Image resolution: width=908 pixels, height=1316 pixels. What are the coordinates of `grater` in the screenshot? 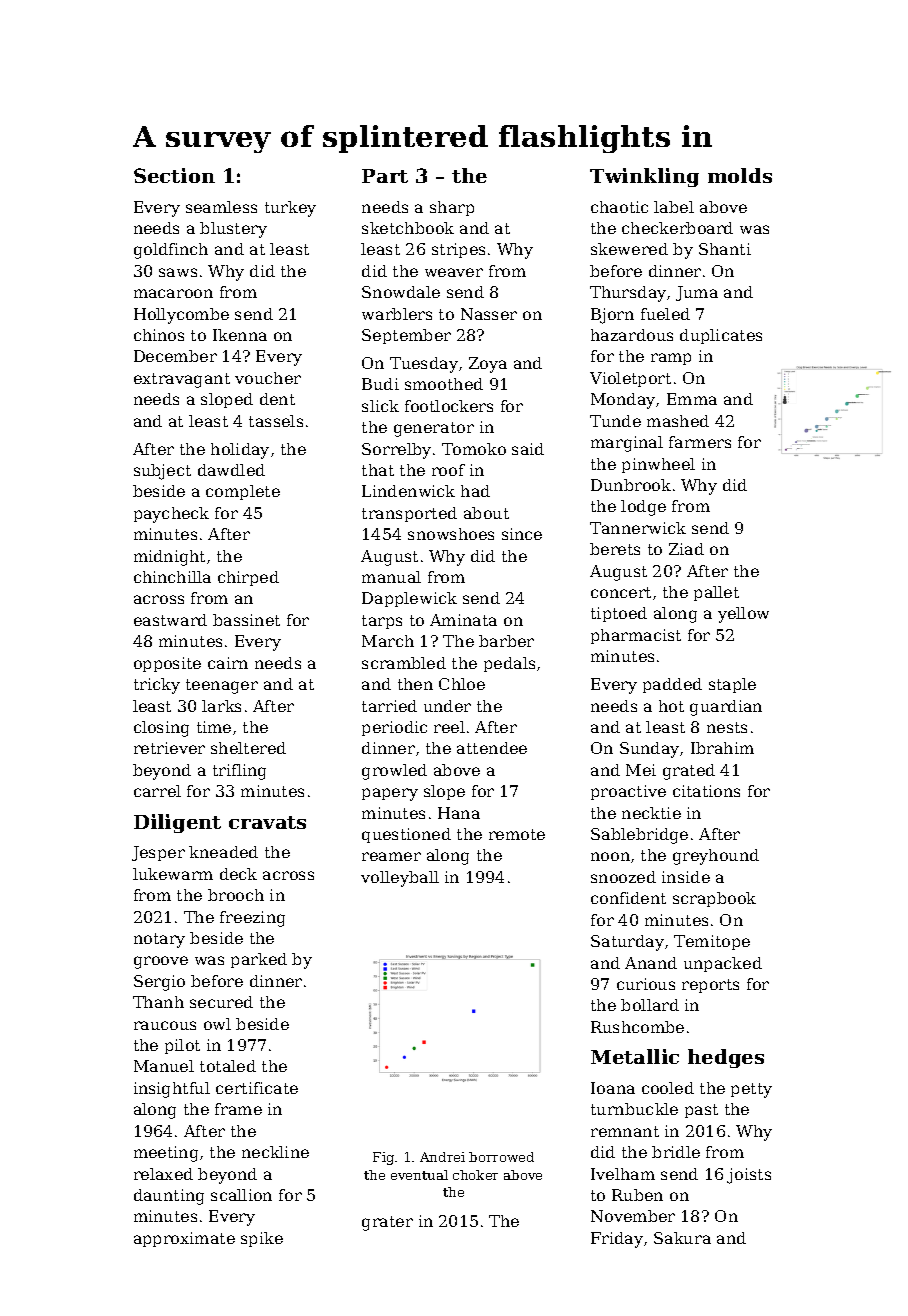 It's located at (387, 1223).
